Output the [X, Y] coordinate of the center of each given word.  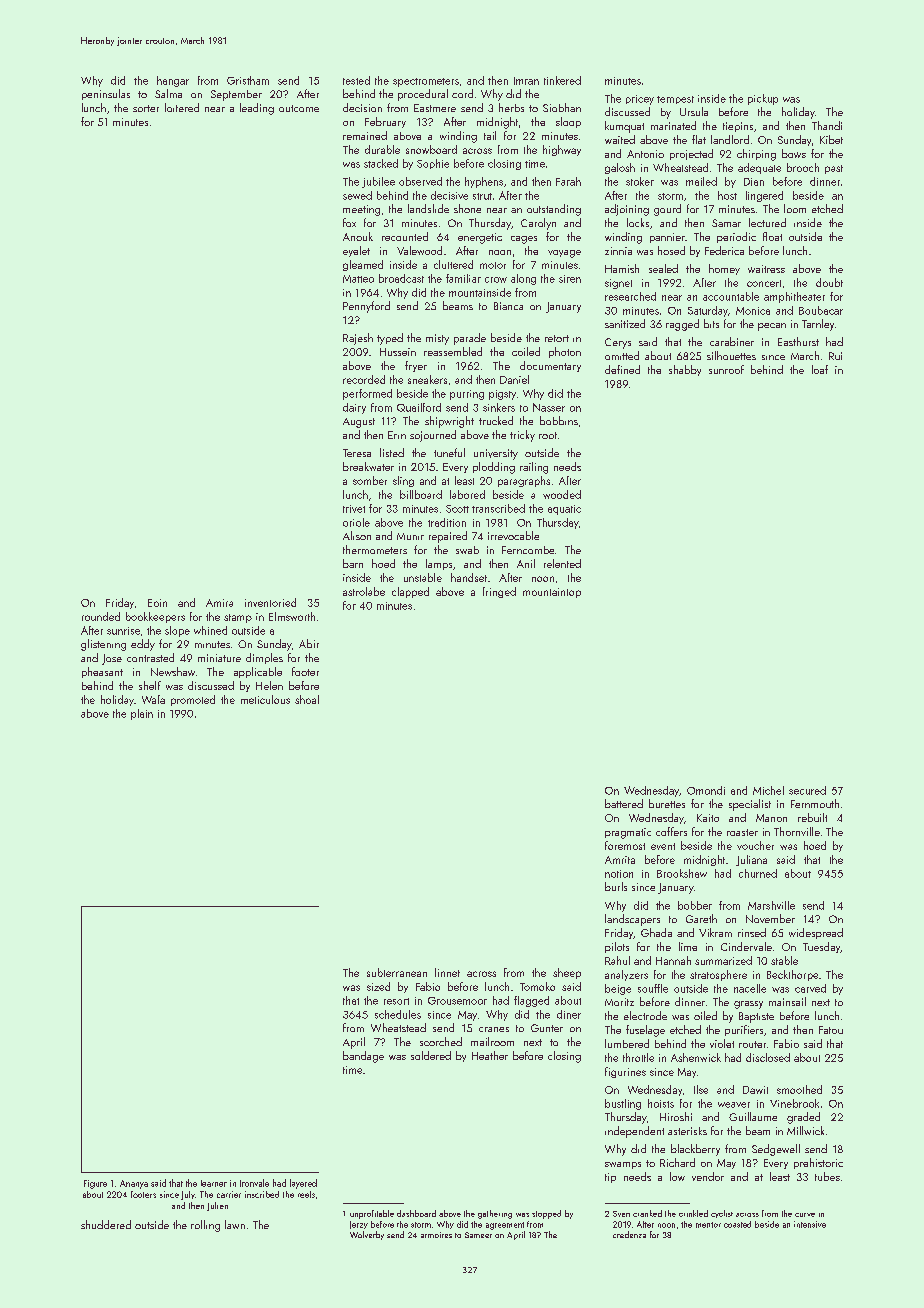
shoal [307, 699]
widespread [816, 933]
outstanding [554, 210]
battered [624, 803]
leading [257, 109]
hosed [671, 250]
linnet [447, 972]
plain [142, 714]
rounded [101, 616]
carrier [229, 1194]
